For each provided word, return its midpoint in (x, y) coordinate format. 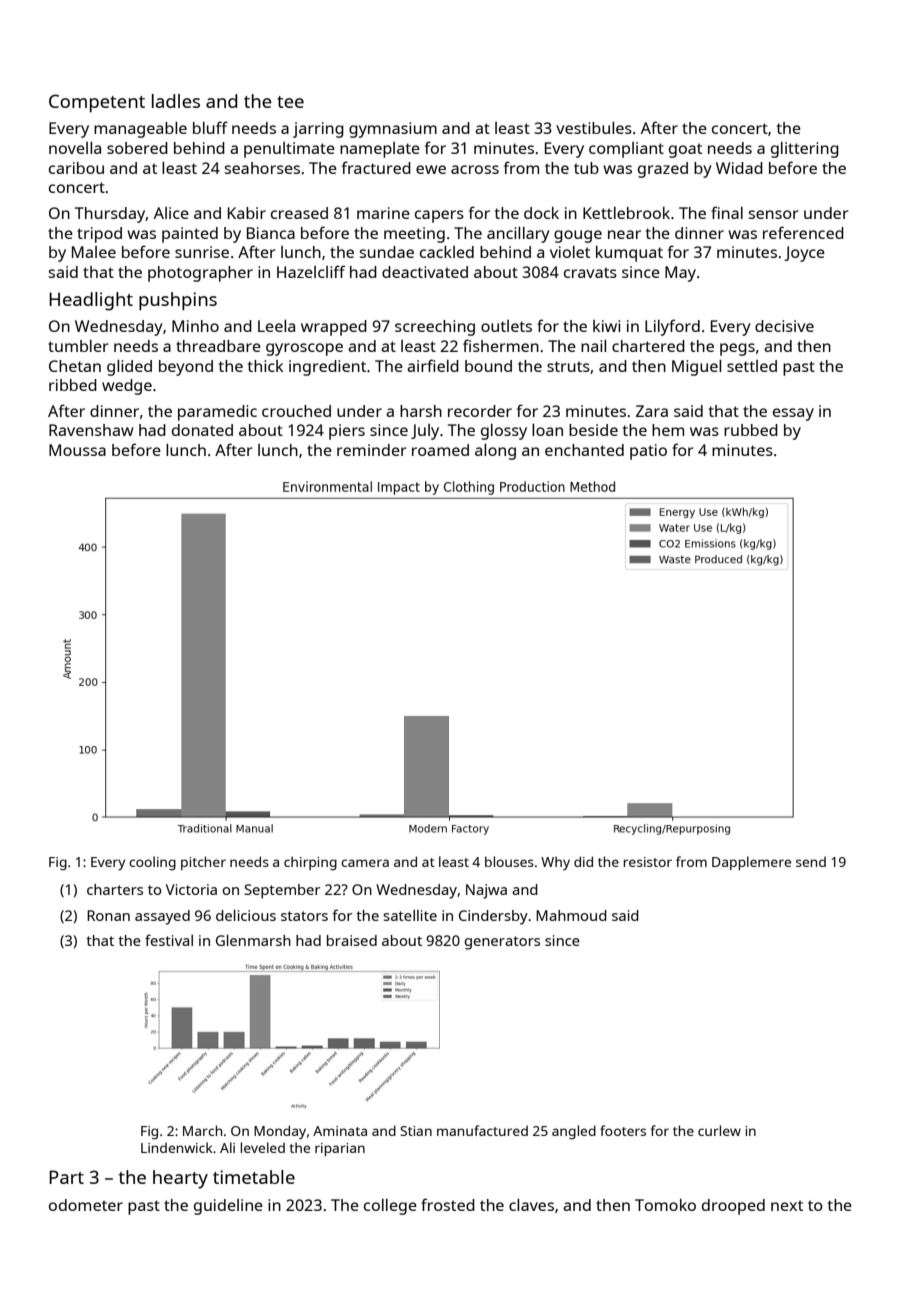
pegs (737, 349)
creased (299, 213)
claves (531, 1205)
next (787, 1205)
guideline (228, 1207)
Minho (195, 326)
